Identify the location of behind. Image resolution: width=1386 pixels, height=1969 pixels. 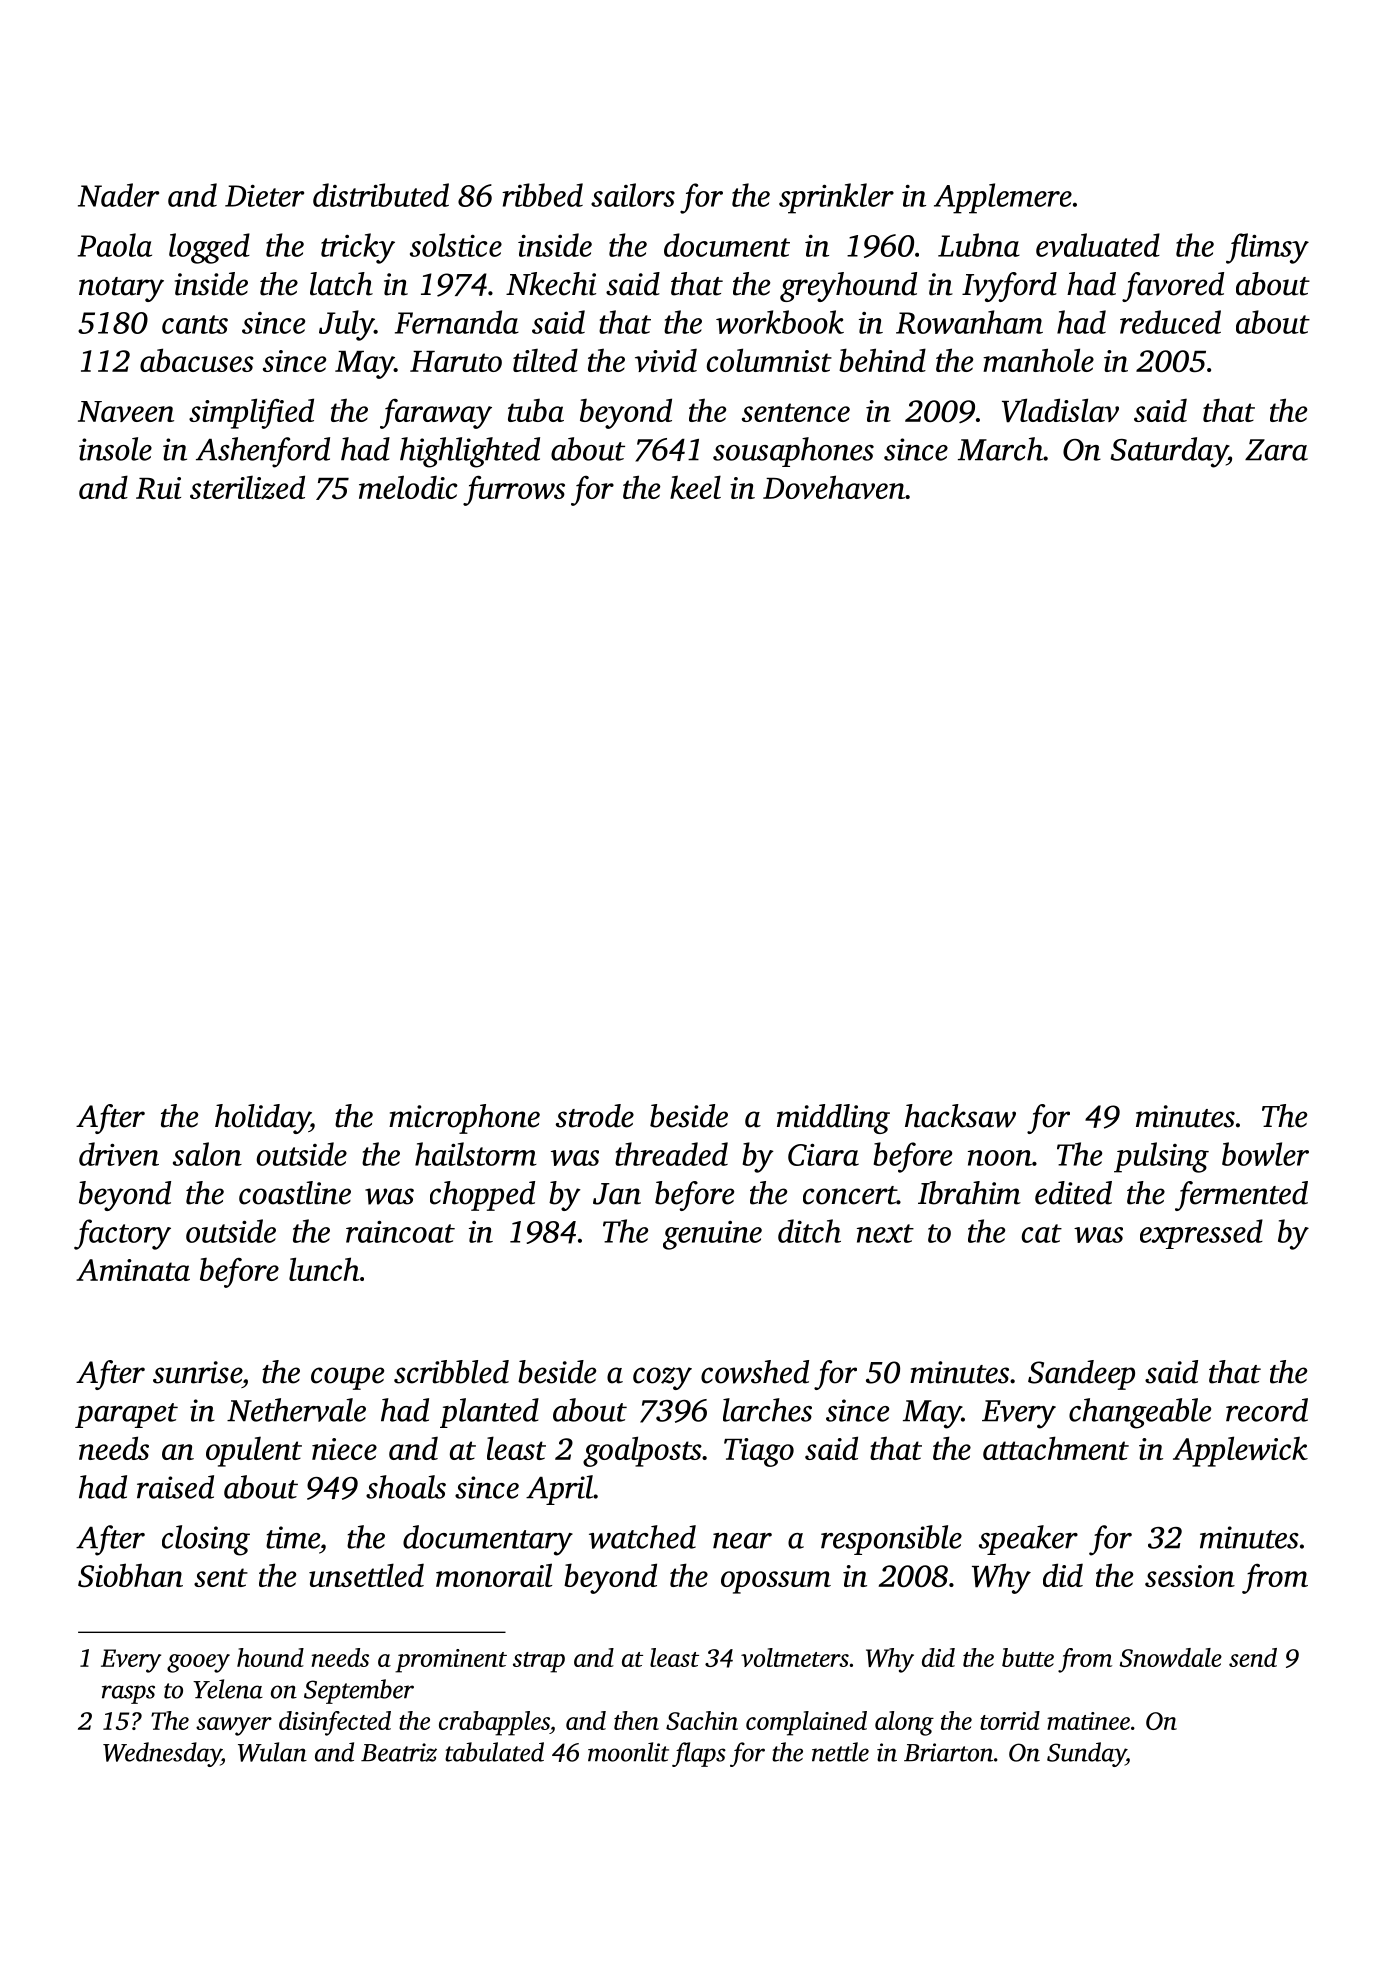
(882, 360).
